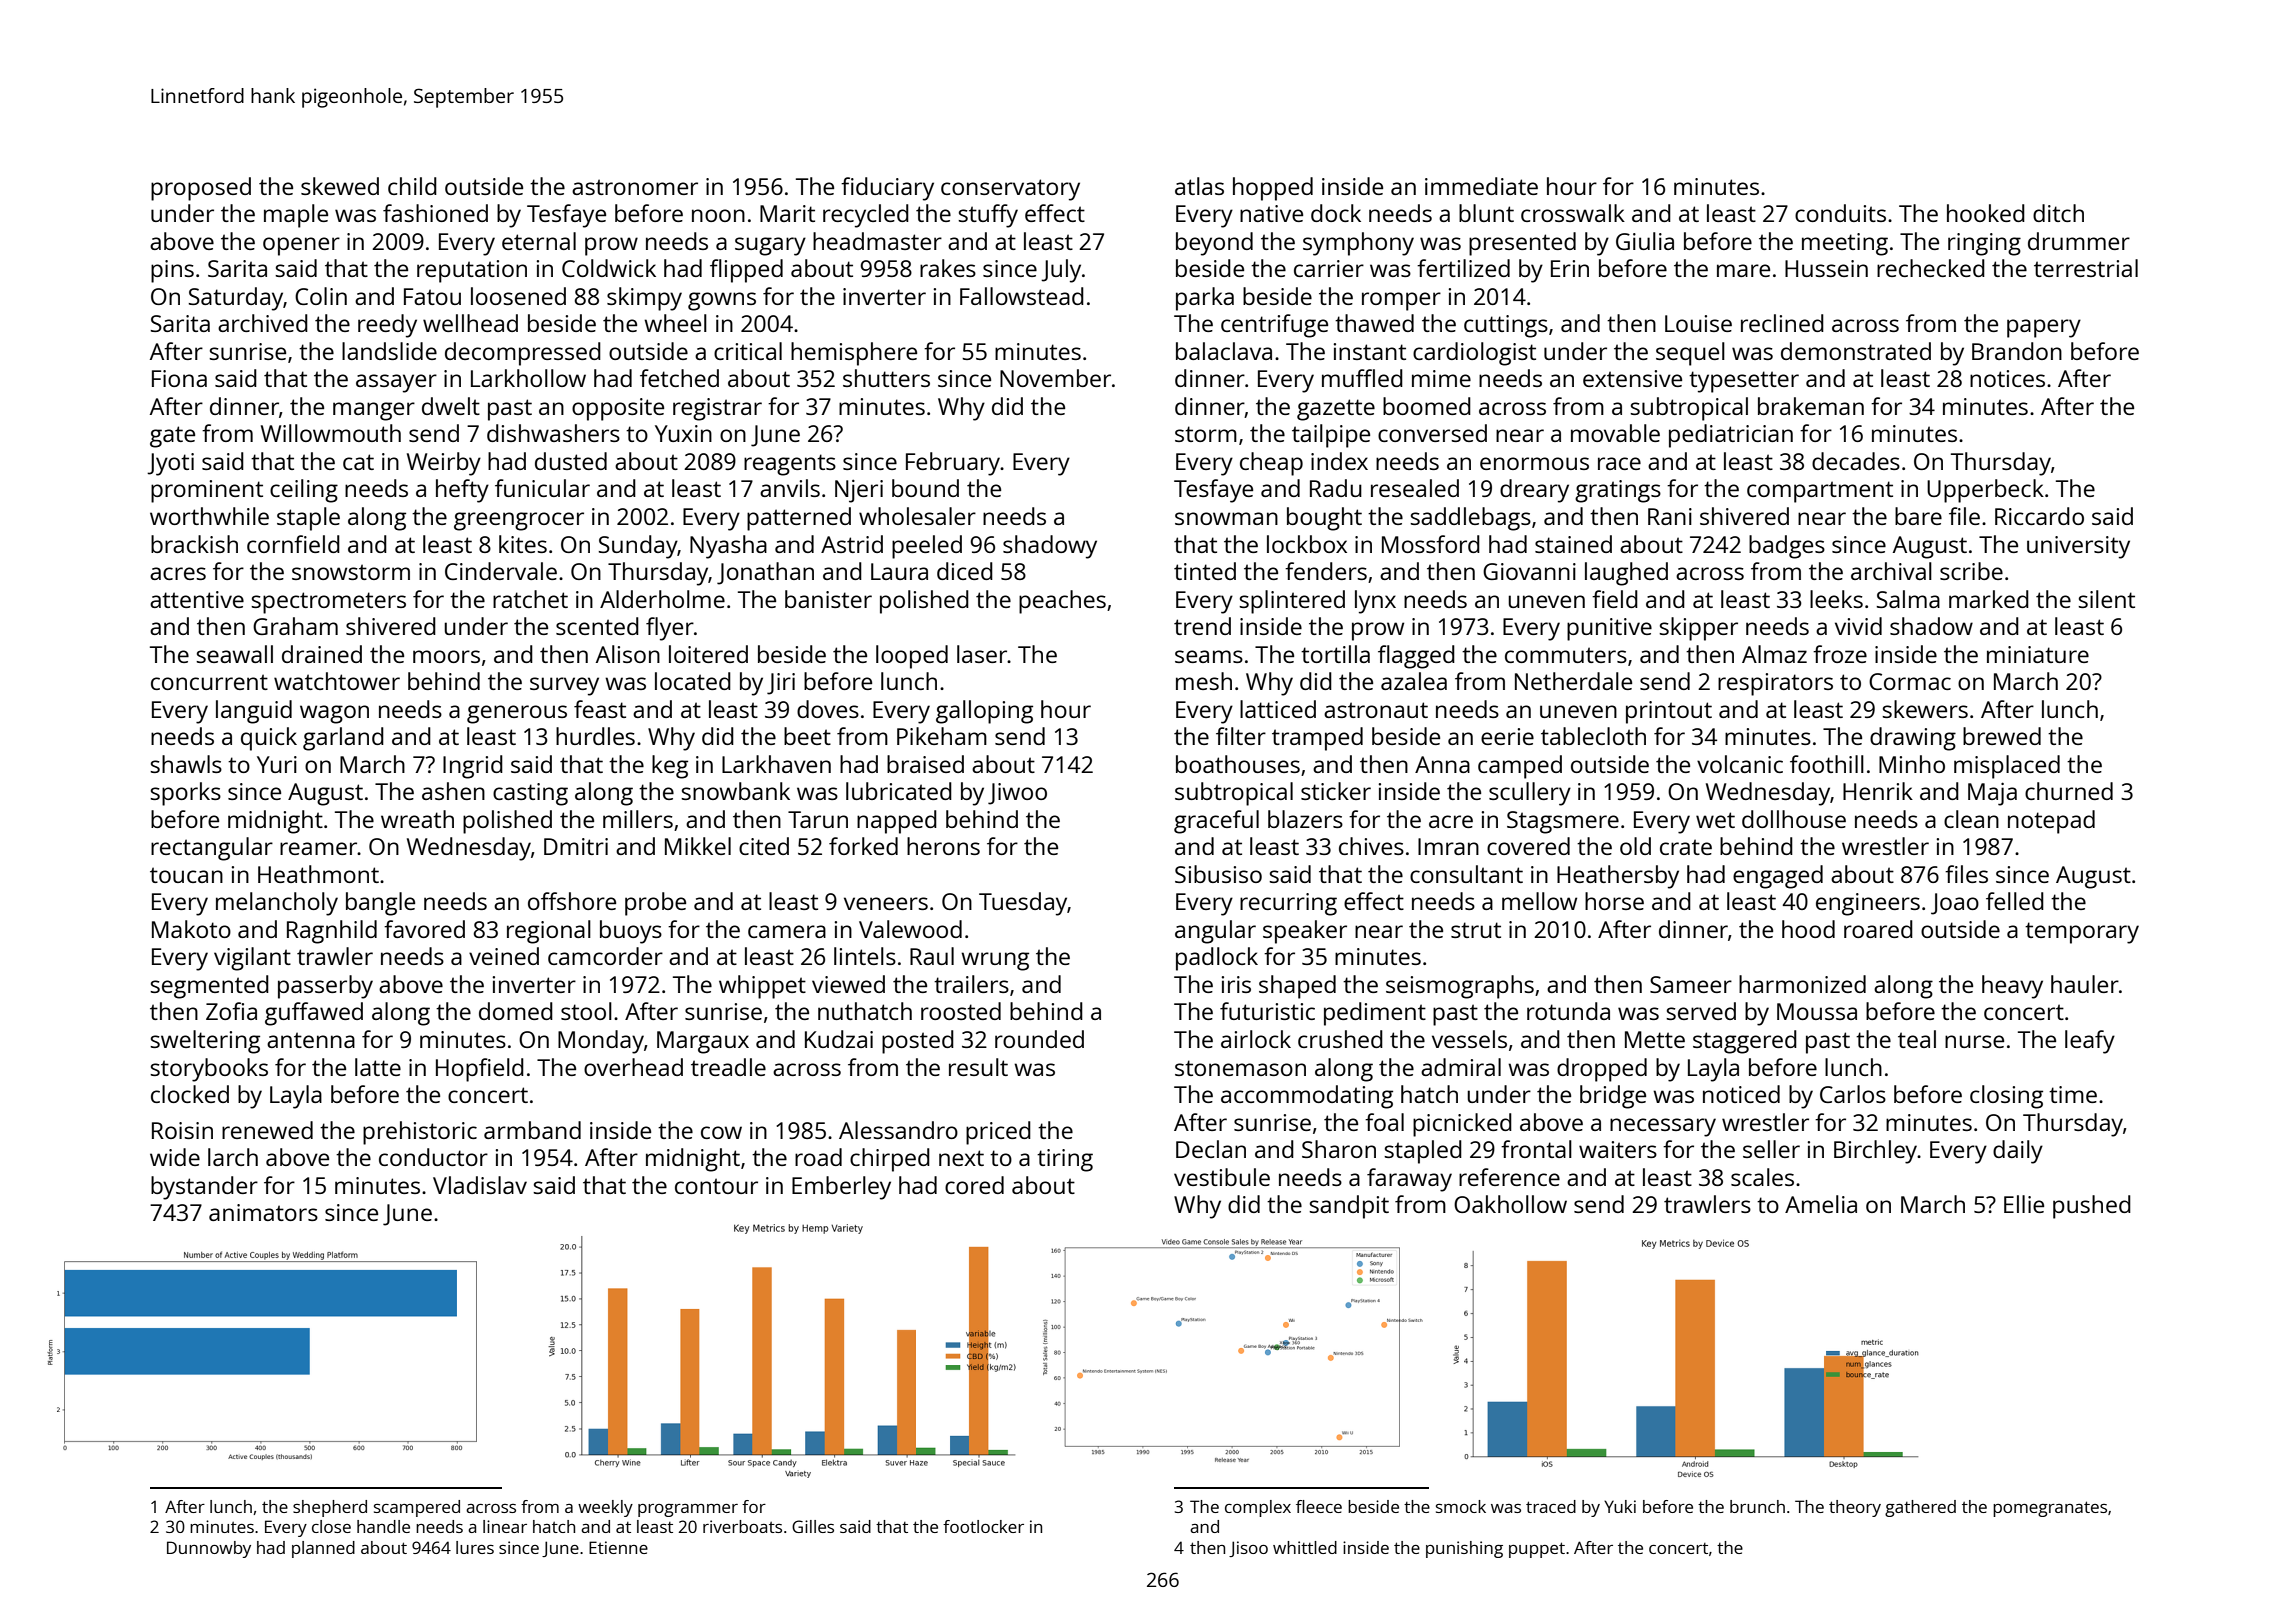 The width and height of the page is (2292, 1620). What do you see at coordinates (1461, 1506) in the page?
I see `smock` at bounding box center [1461, 1506].
